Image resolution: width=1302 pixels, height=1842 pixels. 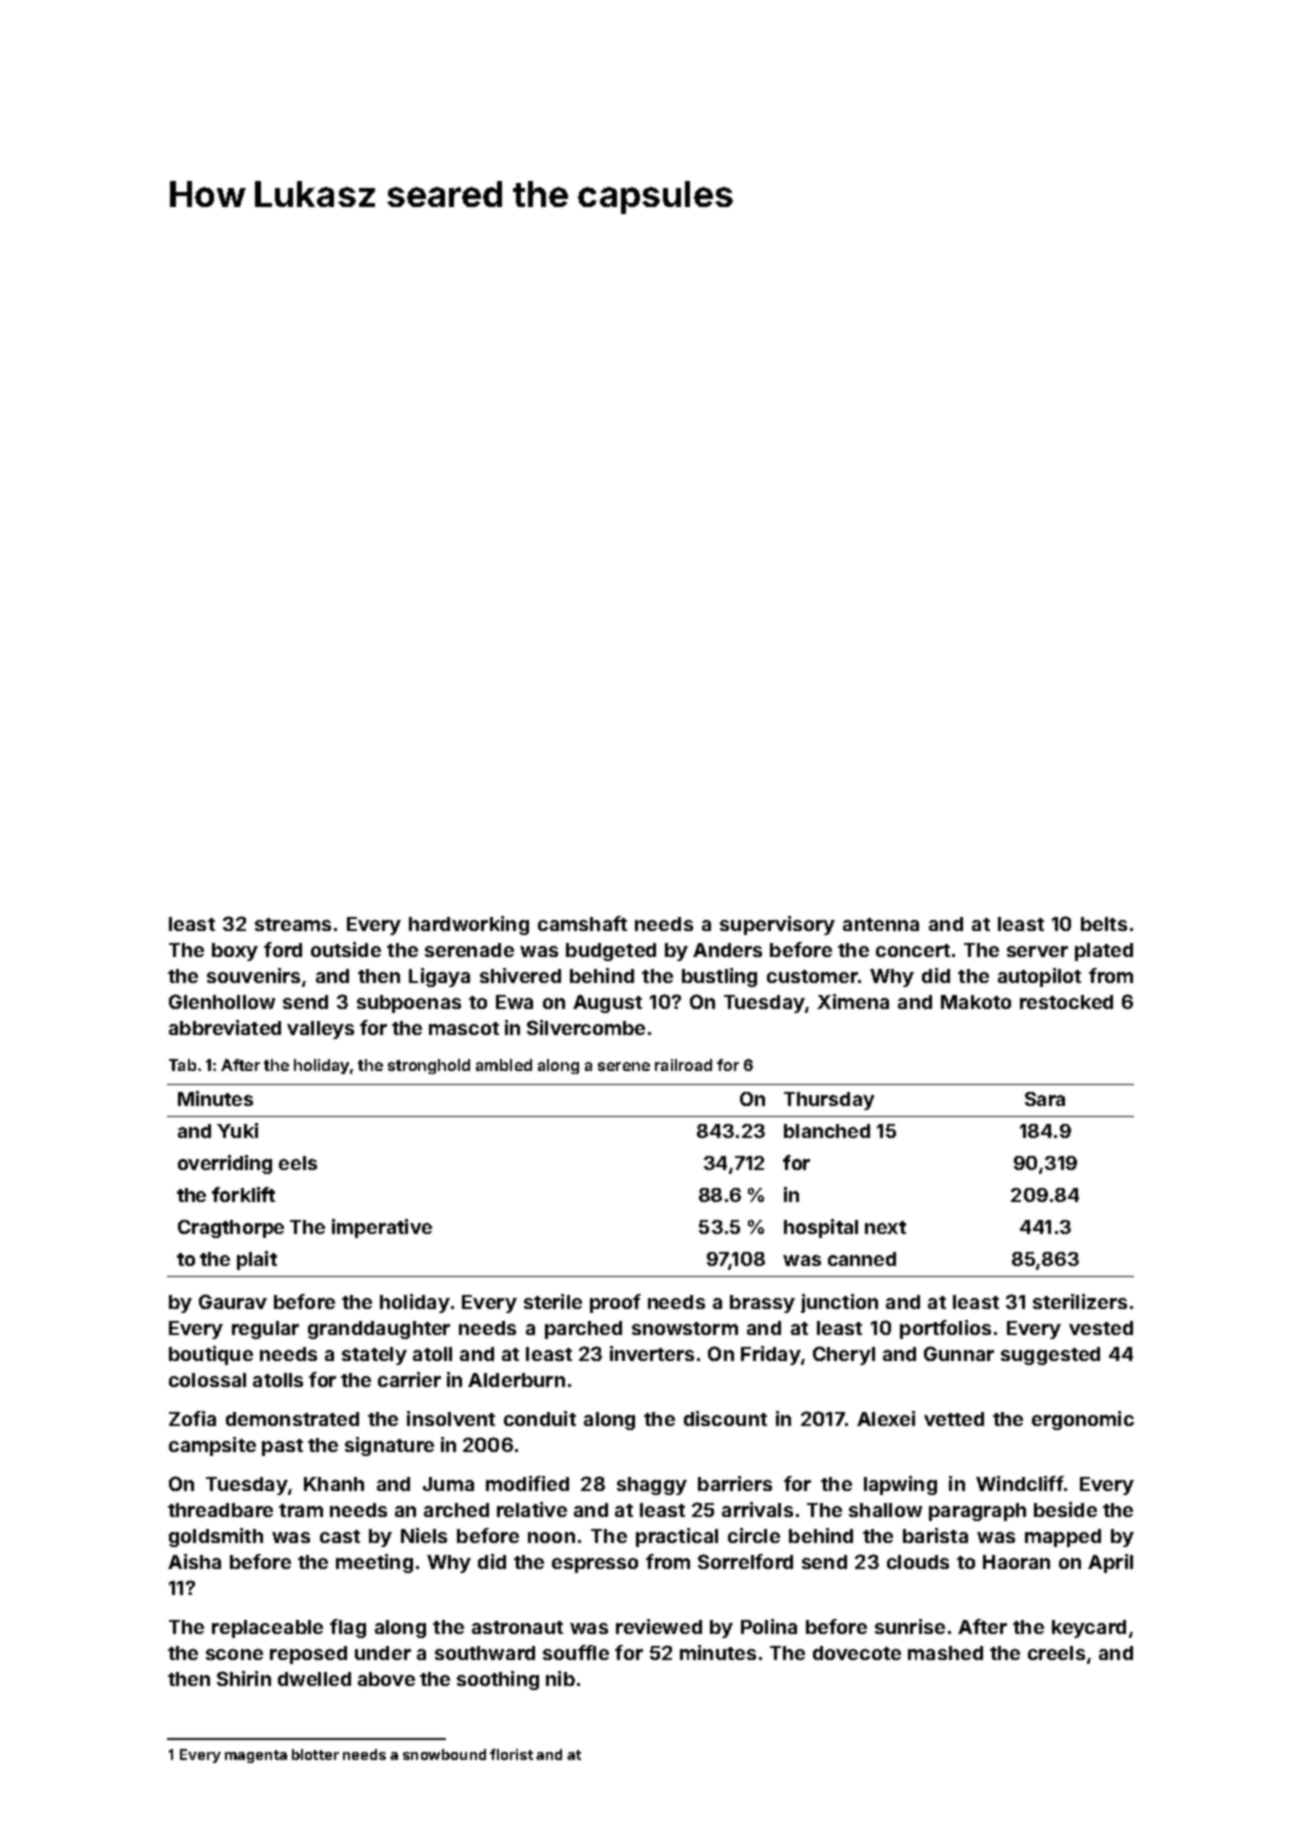 What do you see at coordinates (611, 952) in the screenshot?
I see `budgeted` at bounding box center [611, 952].
